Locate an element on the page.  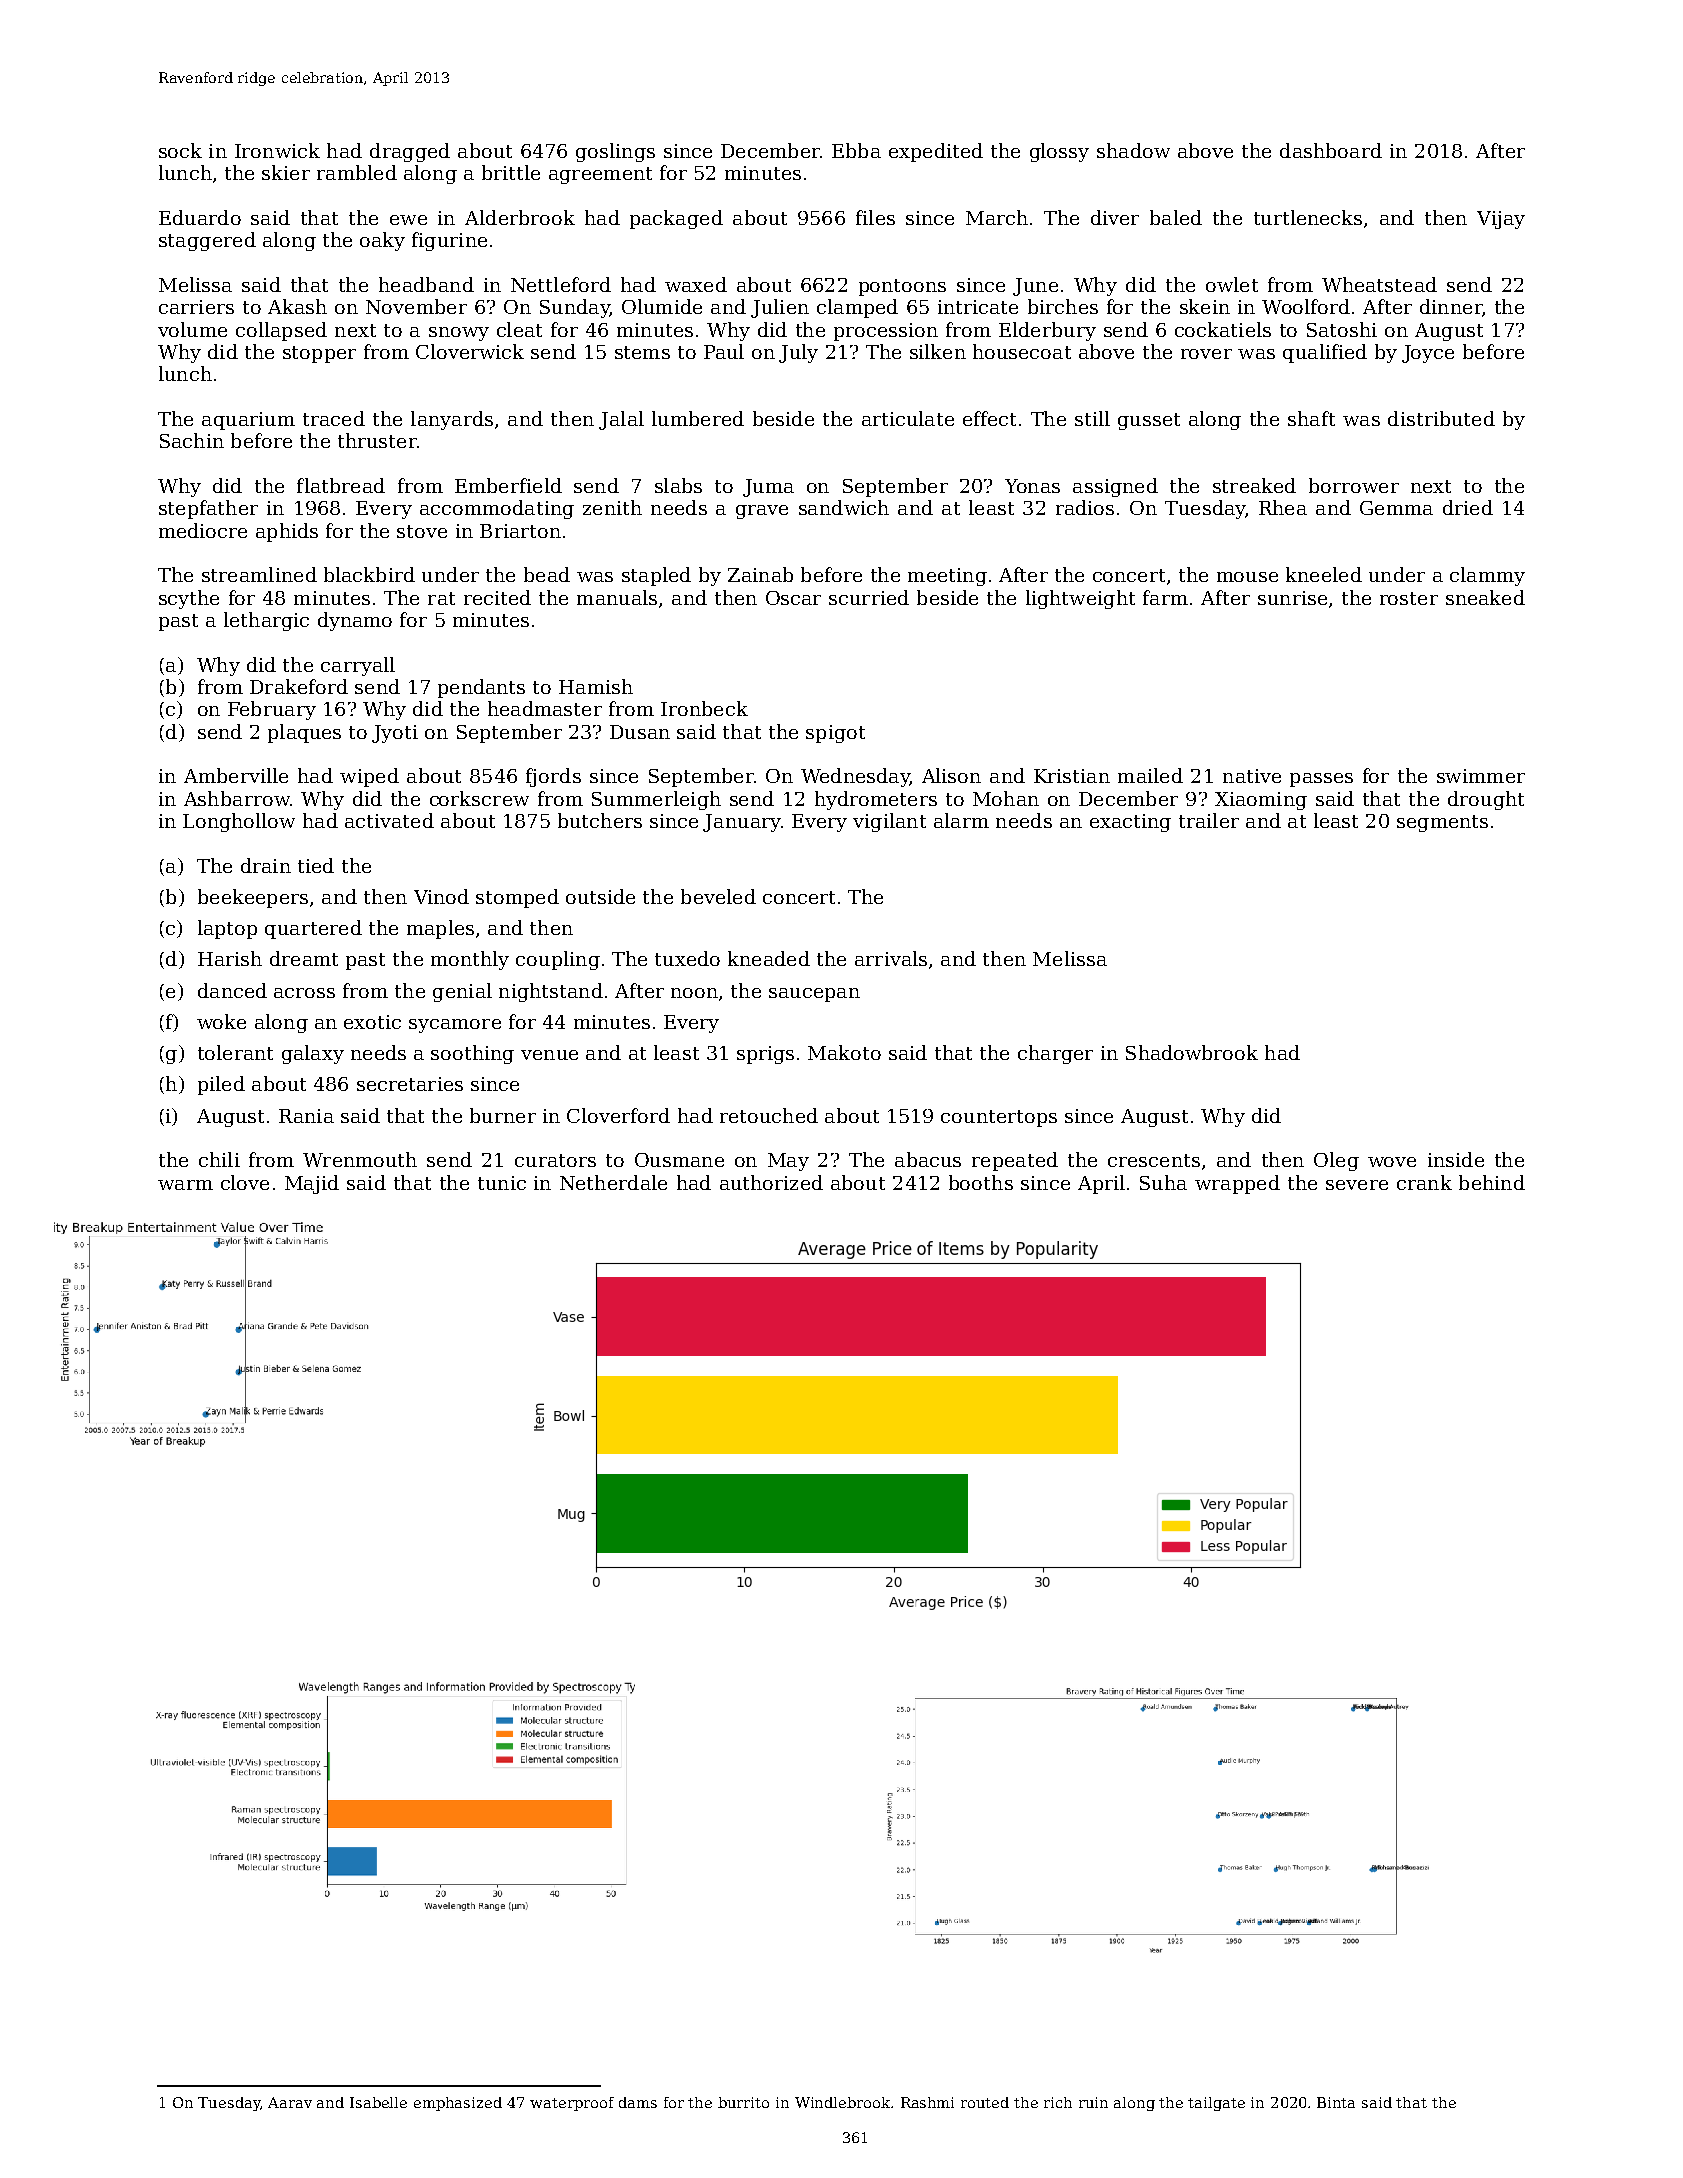
Makoto is located at coordinates (844, 1052).
